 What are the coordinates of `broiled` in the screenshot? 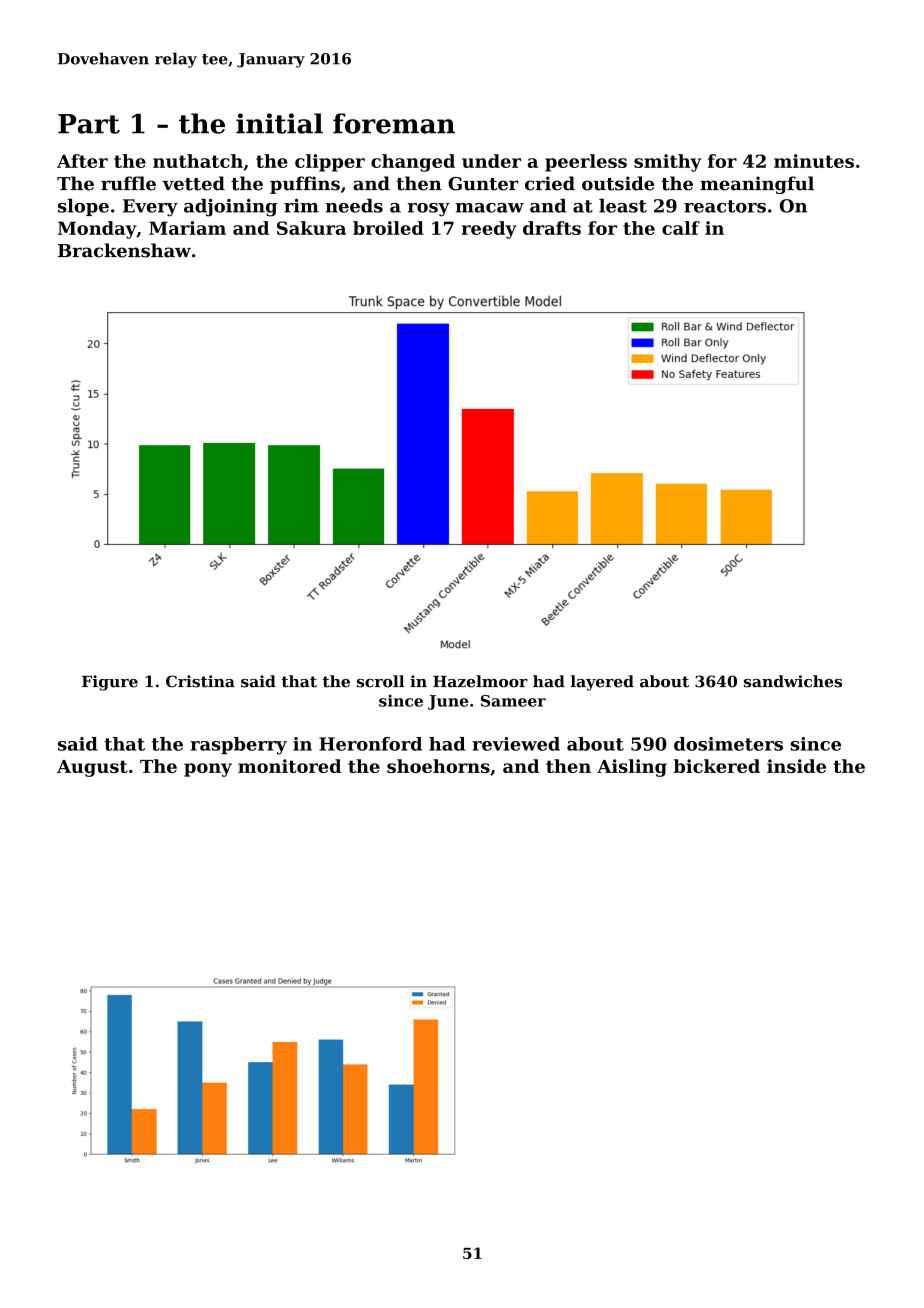 It's located at (388, 228).
